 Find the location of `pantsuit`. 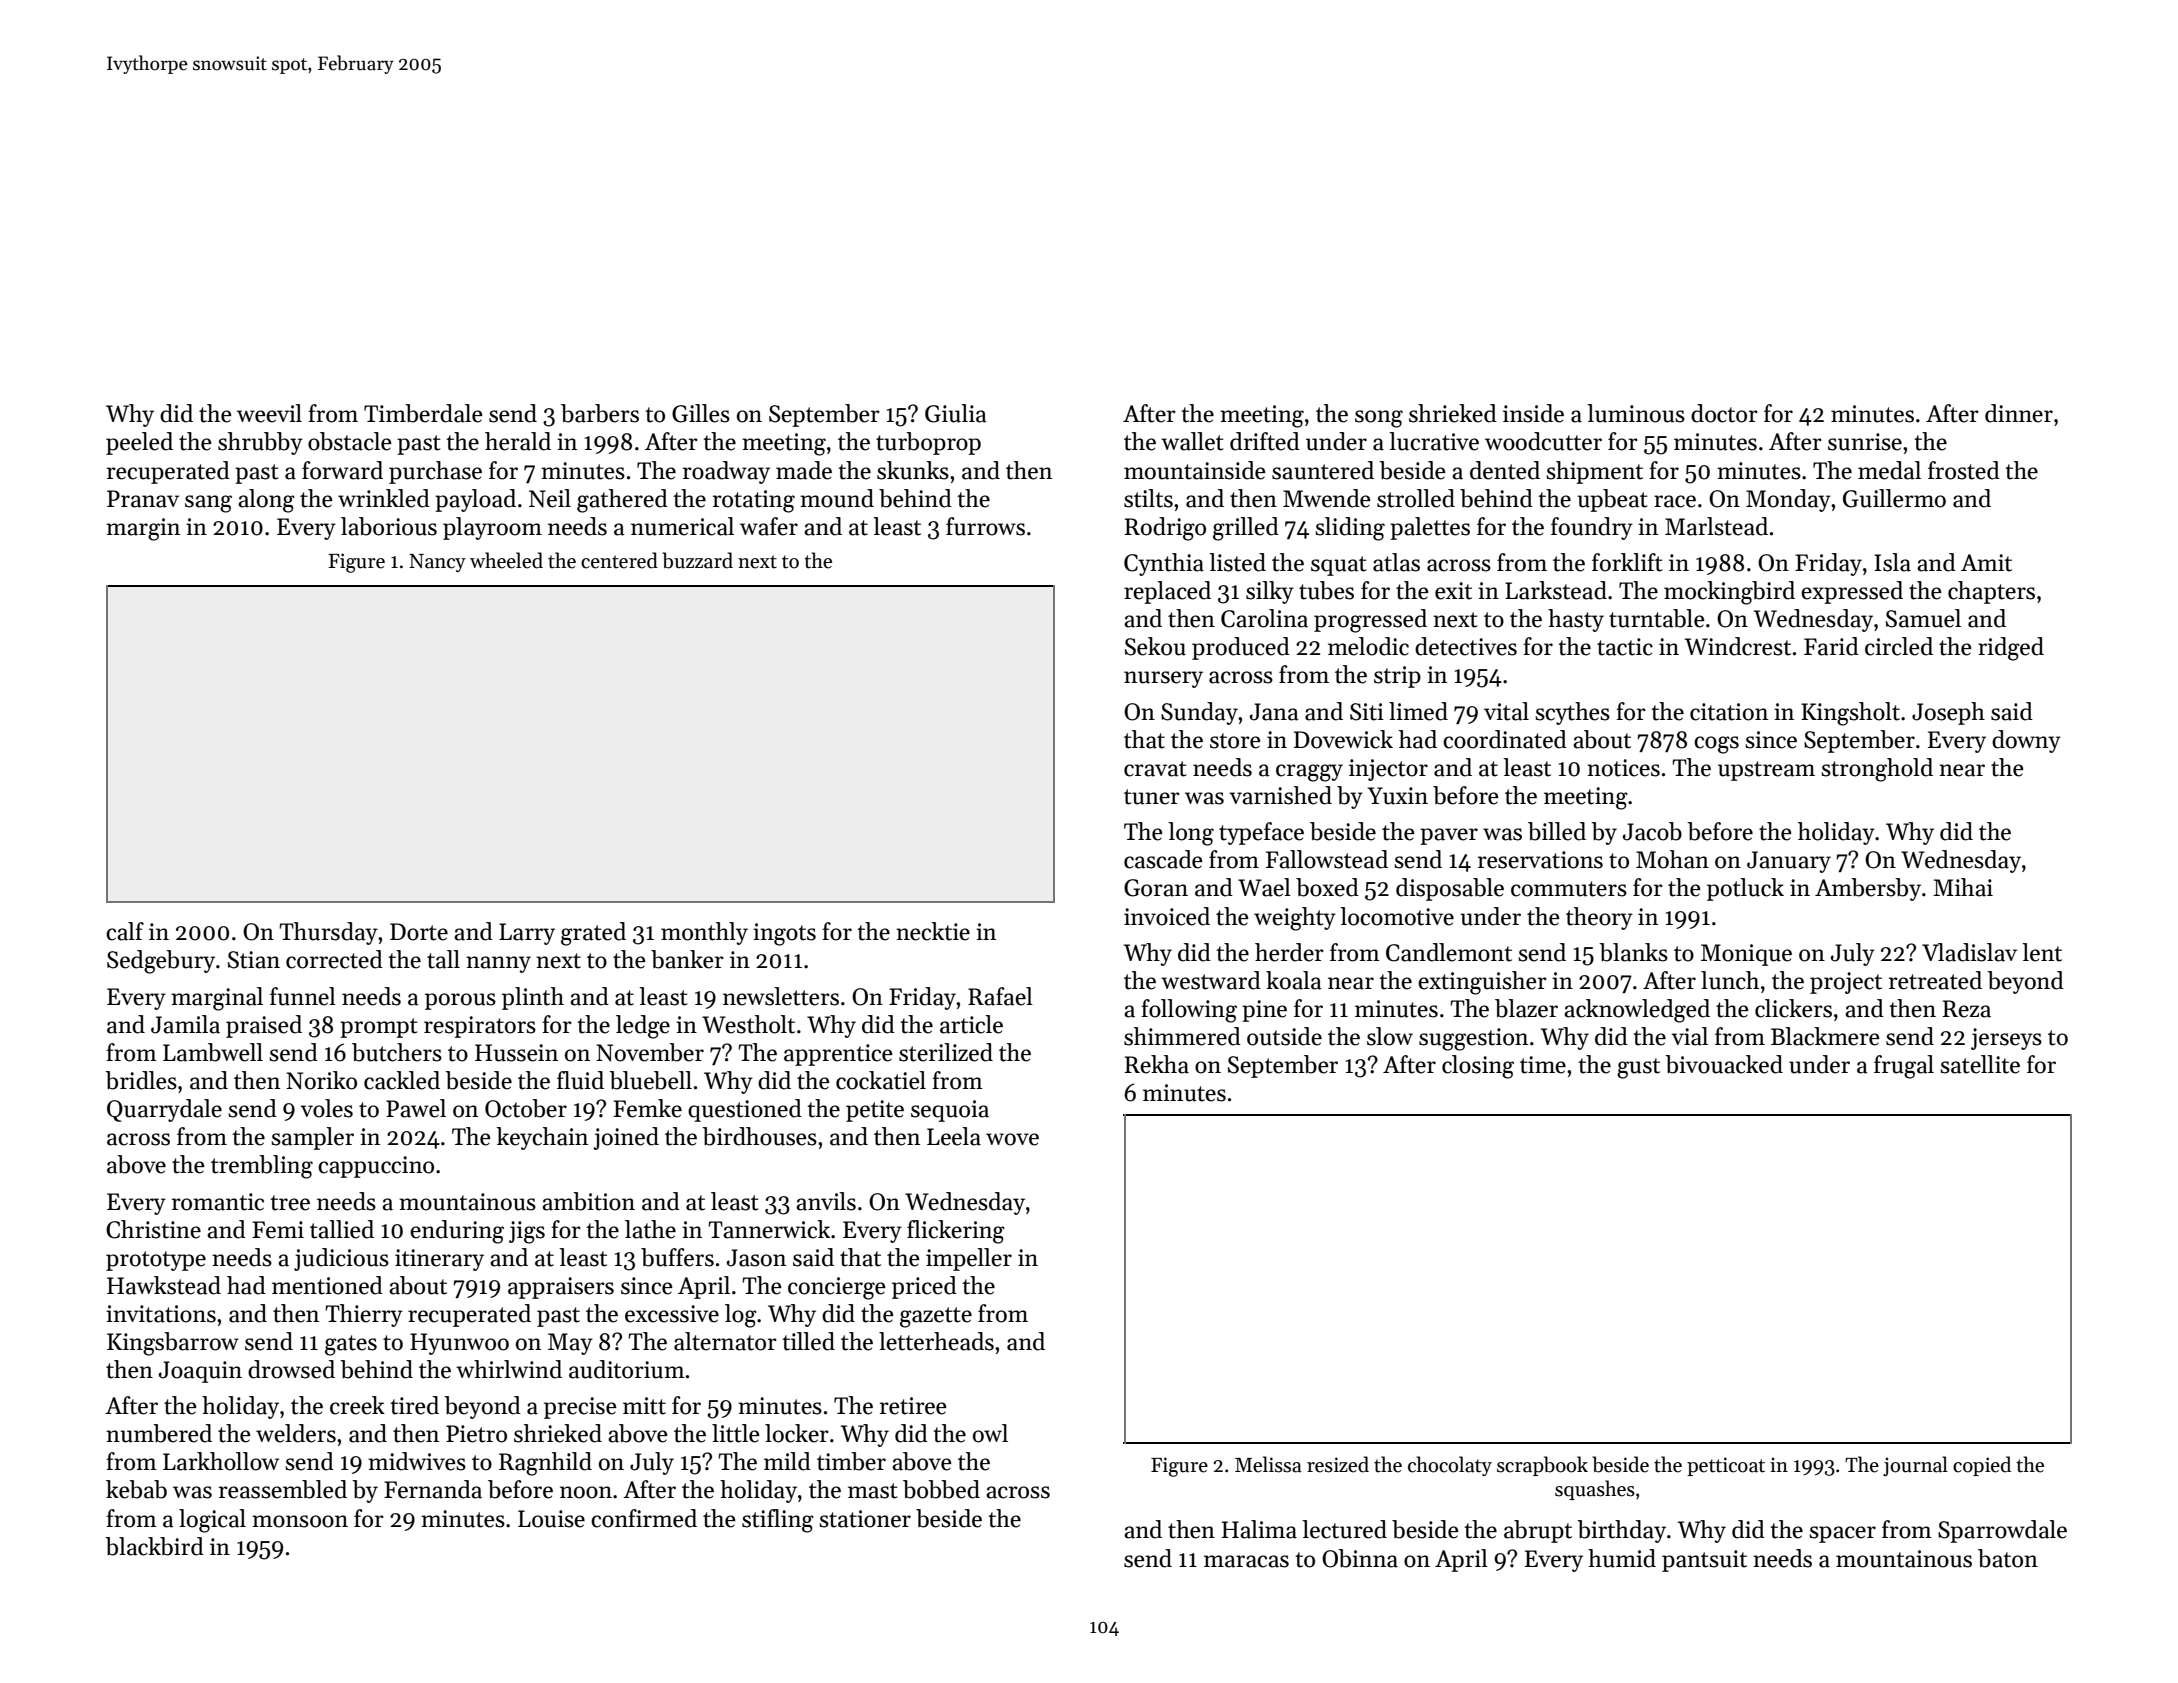

pantsuit is located at coordinates (1704, 1561).
